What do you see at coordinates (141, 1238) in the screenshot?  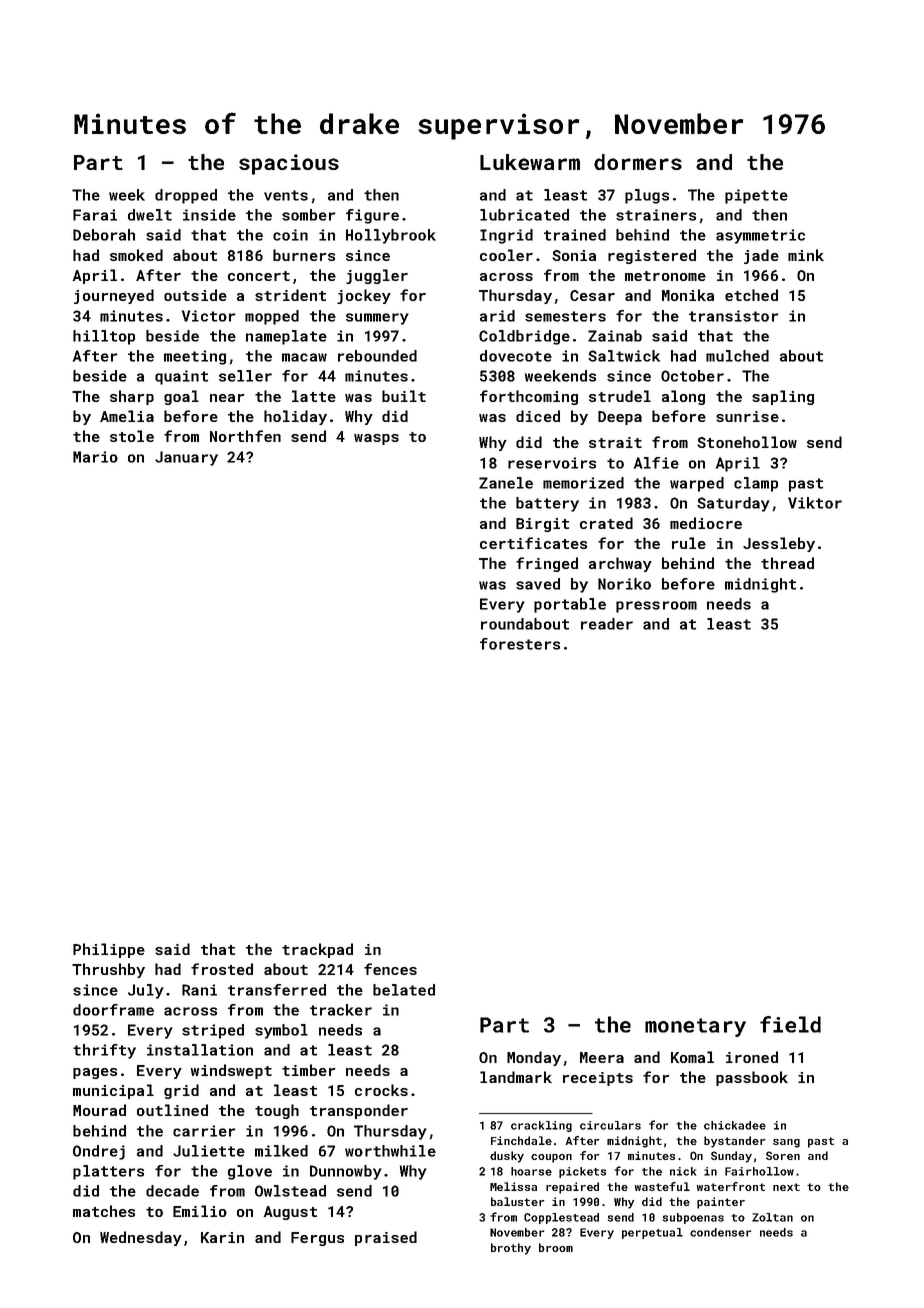 I see `Wednesday` at bounding box center [141, 1238].
